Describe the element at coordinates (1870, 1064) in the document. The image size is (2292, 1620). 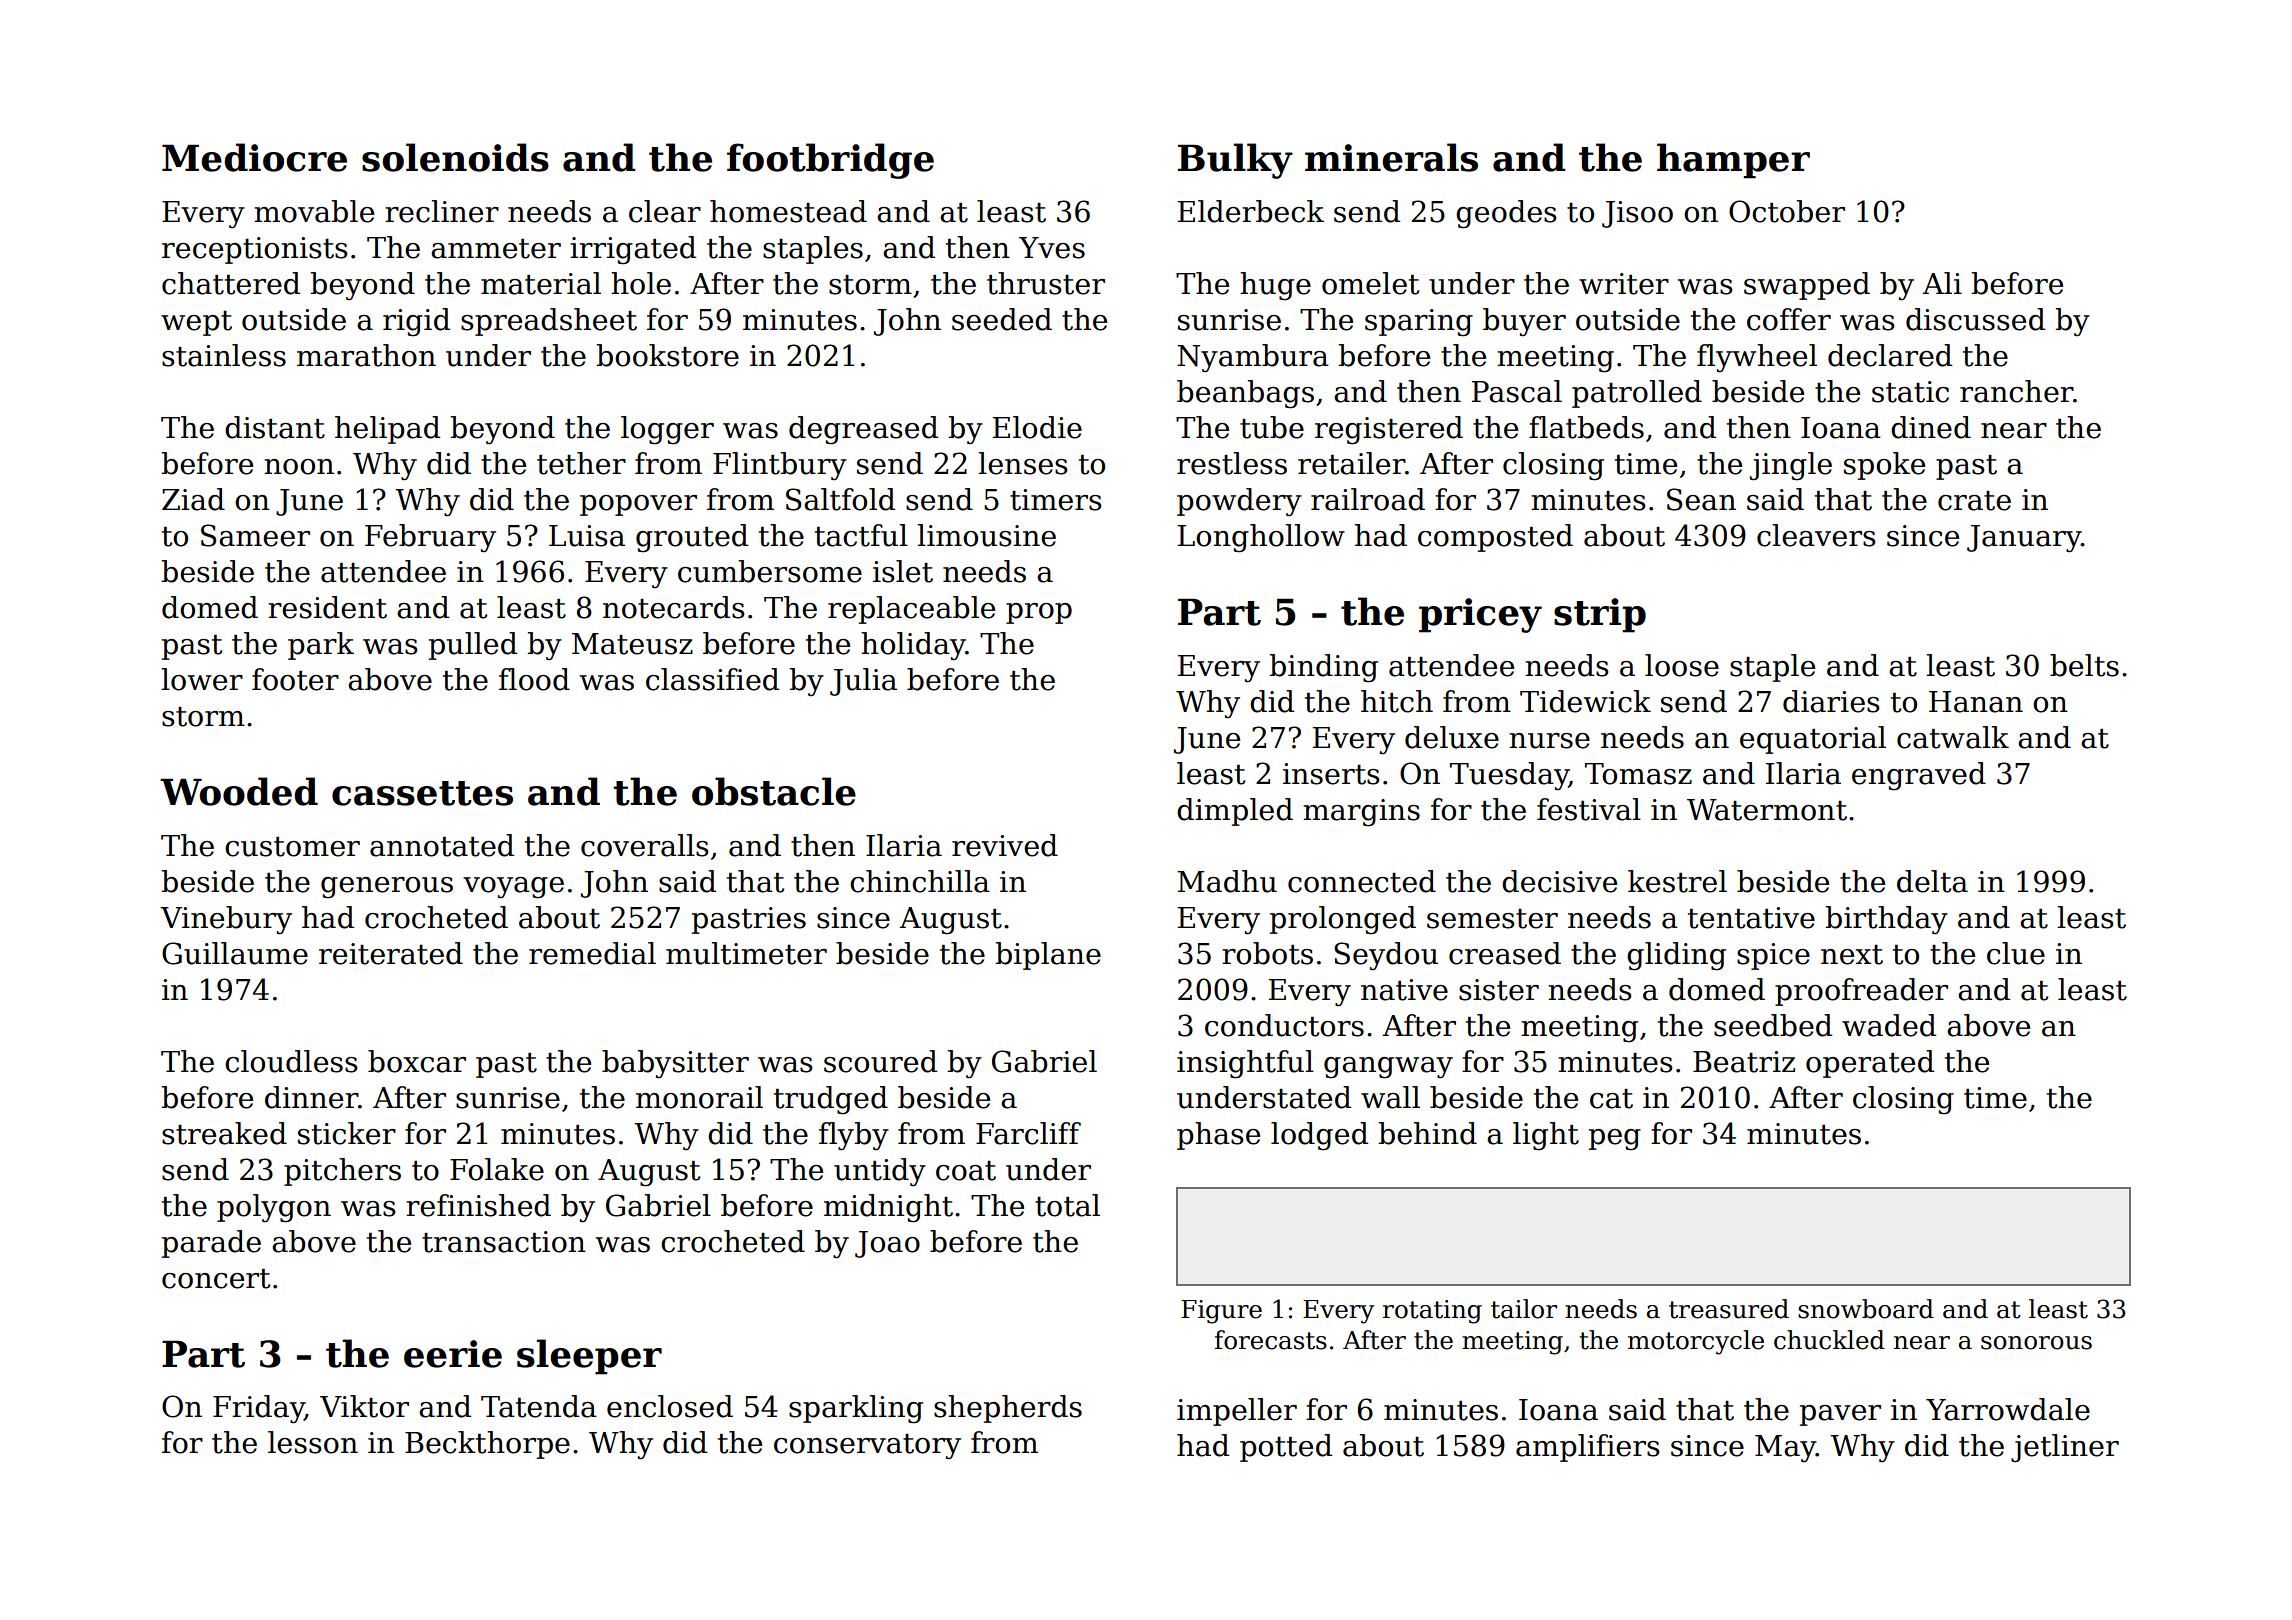
I see `operated` at that location.
